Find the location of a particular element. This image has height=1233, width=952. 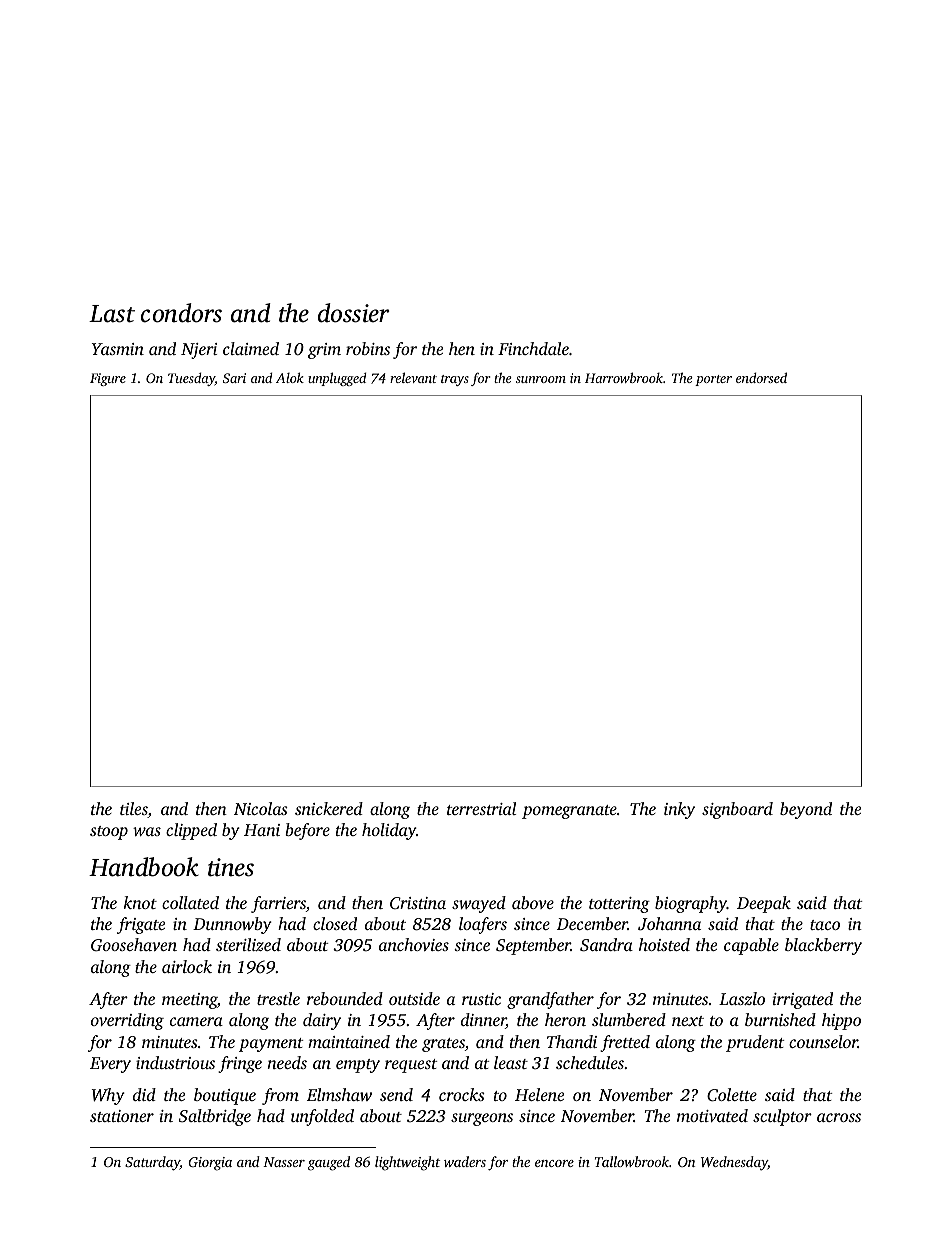

Nicolas is located at coordinates (261, 808).
